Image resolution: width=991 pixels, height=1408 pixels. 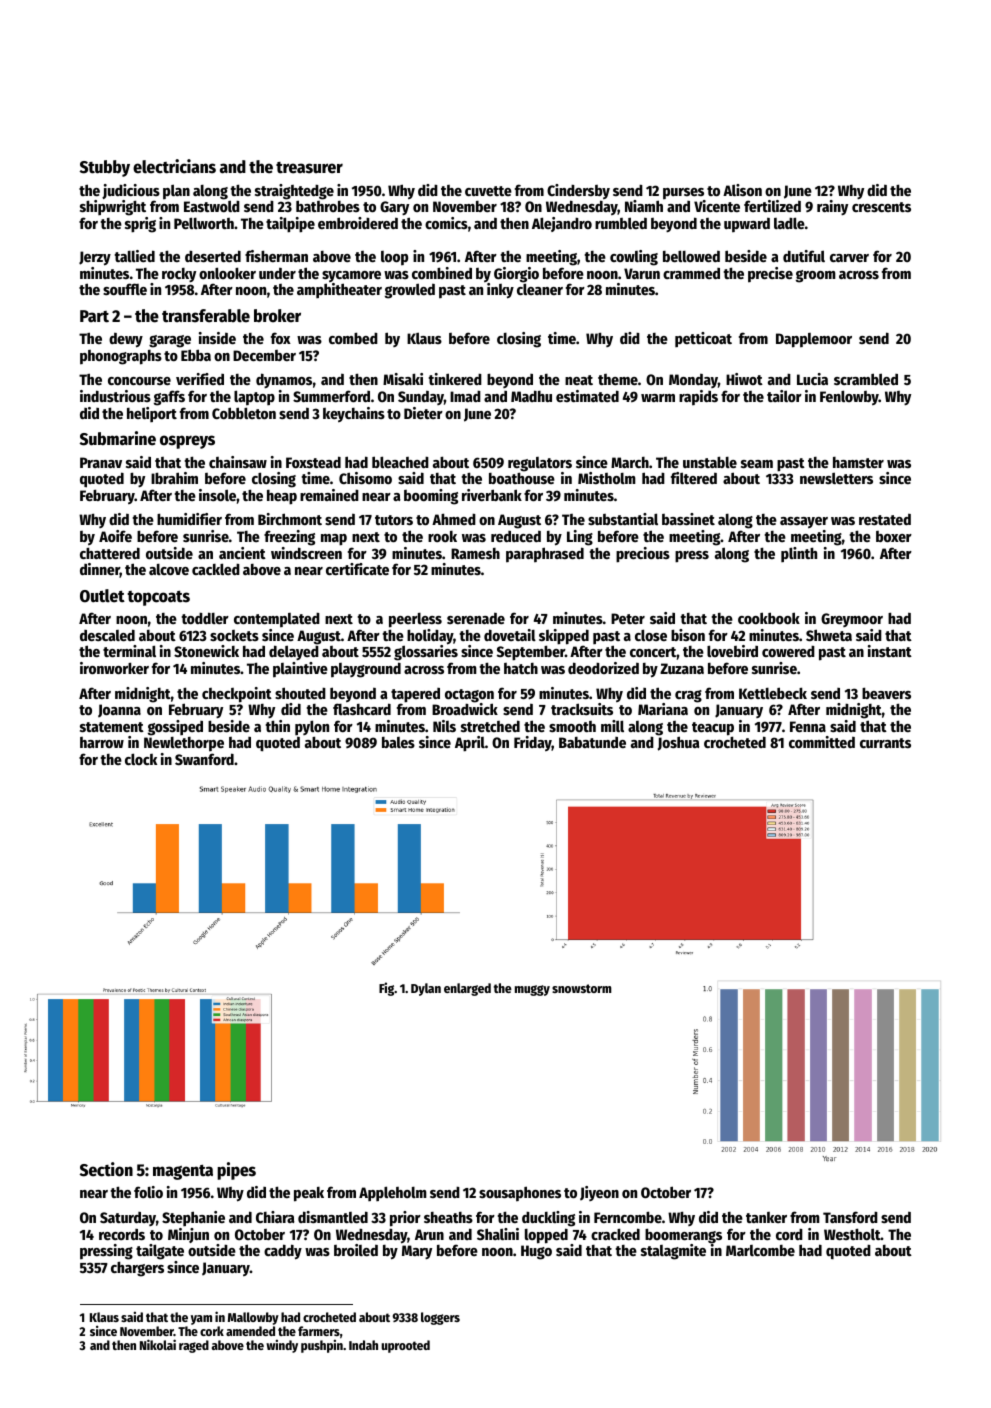 I want to click on bales, so click(x=398, y=742).
